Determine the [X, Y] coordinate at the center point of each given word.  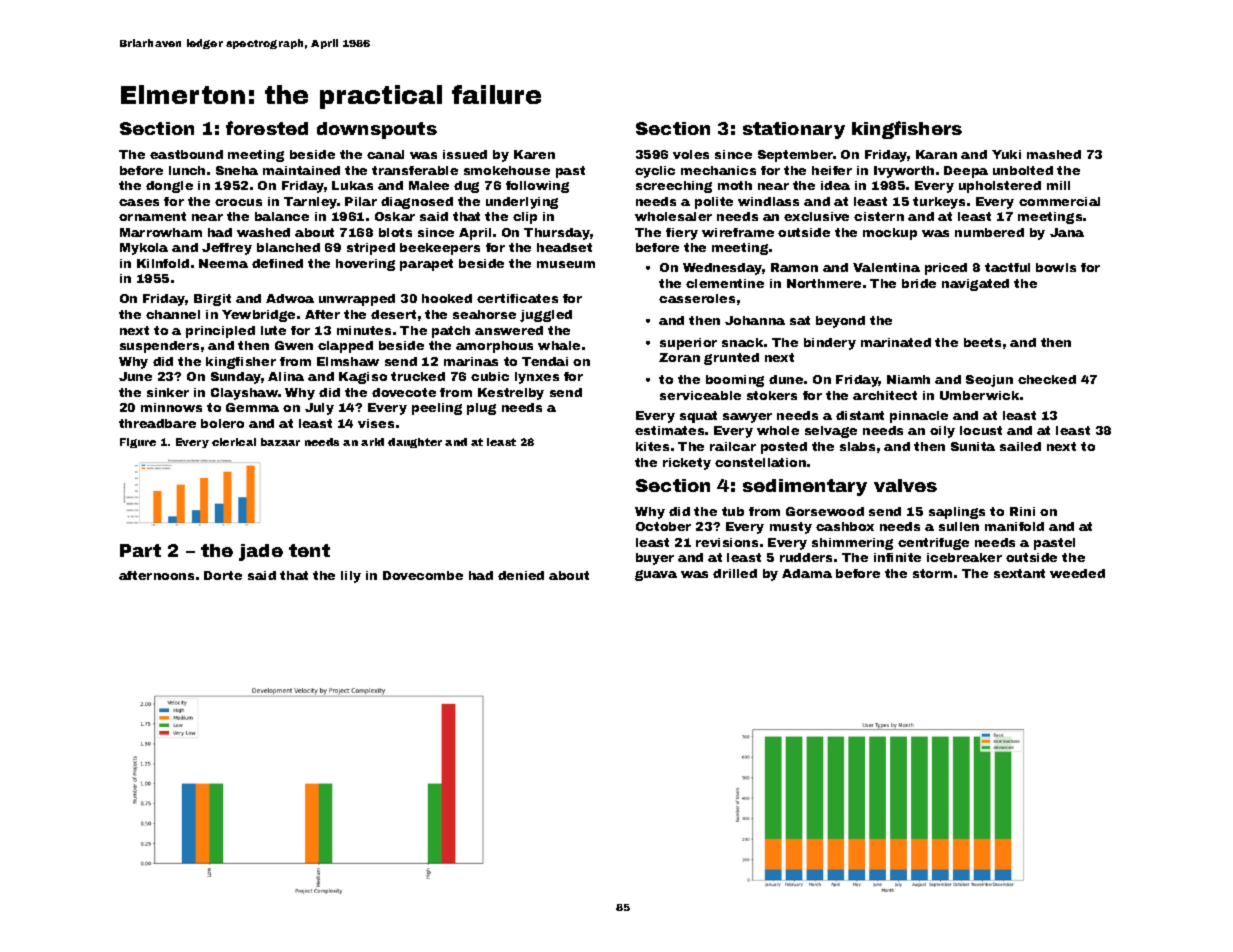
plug [481, 409]
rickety [687, 464]
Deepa [966, 172]
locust [981, 430]
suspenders [159, 347]
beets [982, 342]
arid [372, 442]
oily [942, 432]
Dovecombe [423, 575]
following [537, 187]
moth [735, 185]
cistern [879, 216]
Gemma [252, 407]
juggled [546, 316]
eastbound [186, 154]
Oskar [395, 216]
